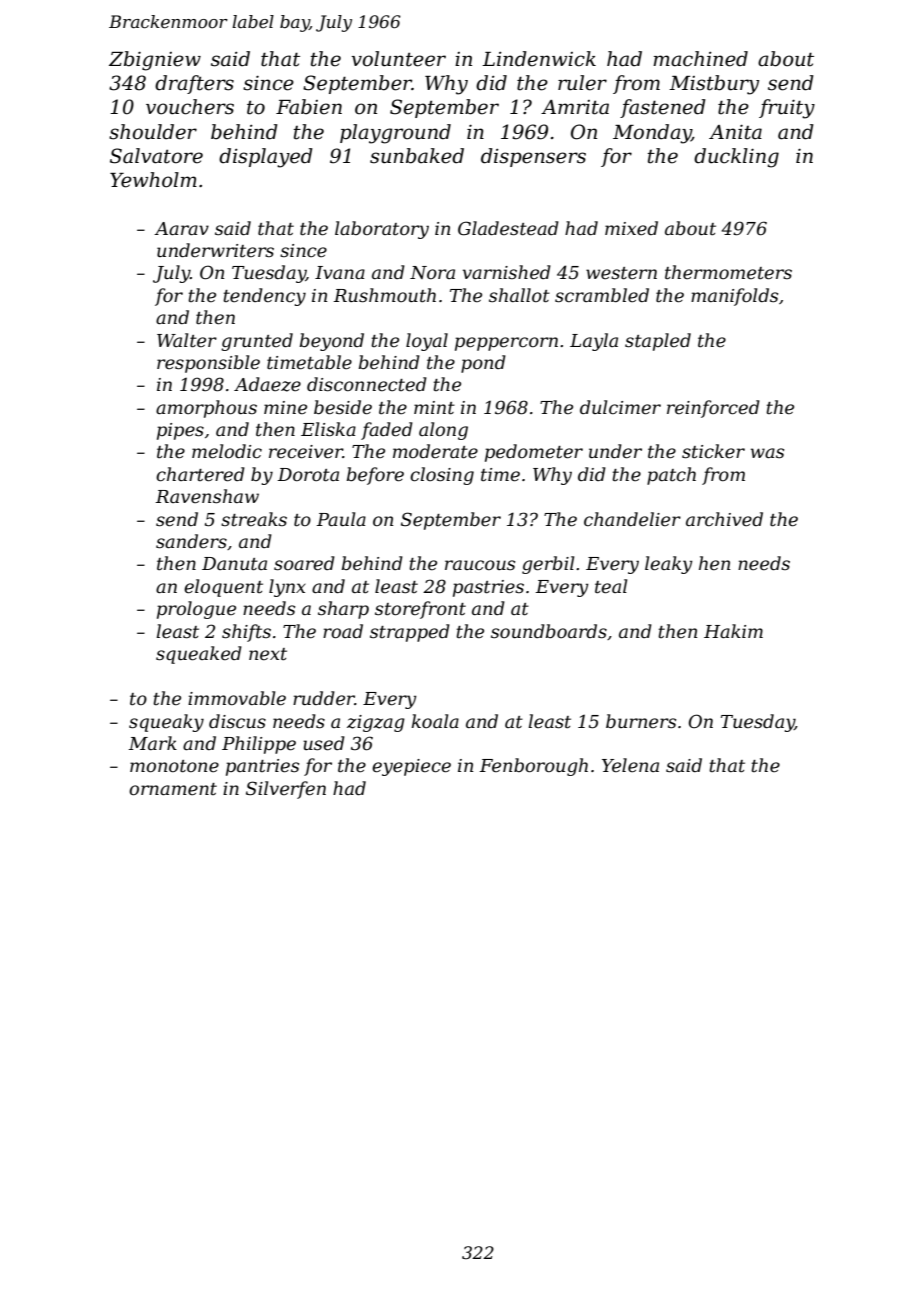 This page has height=1314, width=924. Describe the element at coordinates (700, 59) in the page. I see `machined` at that location.
